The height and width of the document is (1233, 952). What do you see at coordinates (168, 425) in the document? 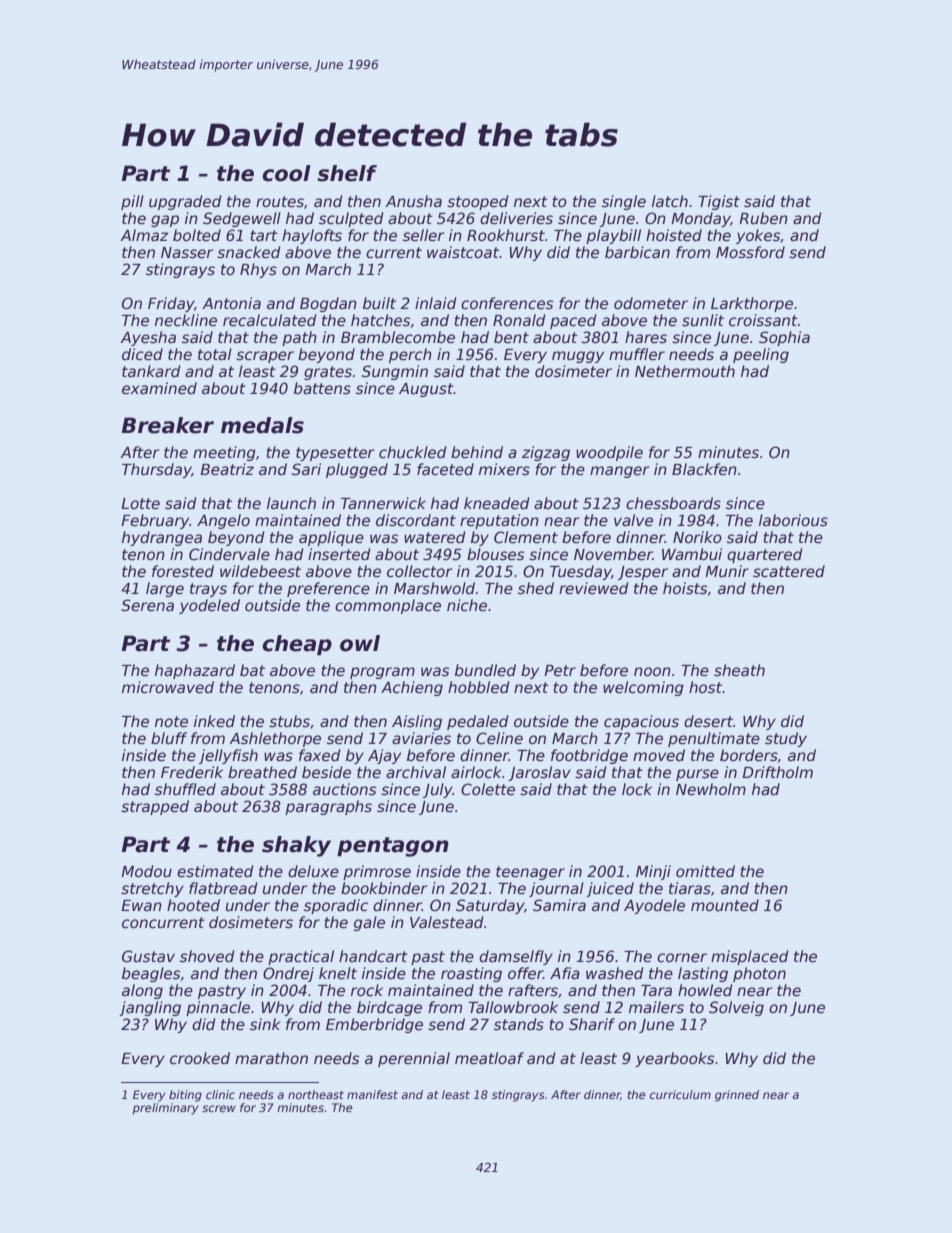
I see `Breaker` at bounding box center [168, 425].
